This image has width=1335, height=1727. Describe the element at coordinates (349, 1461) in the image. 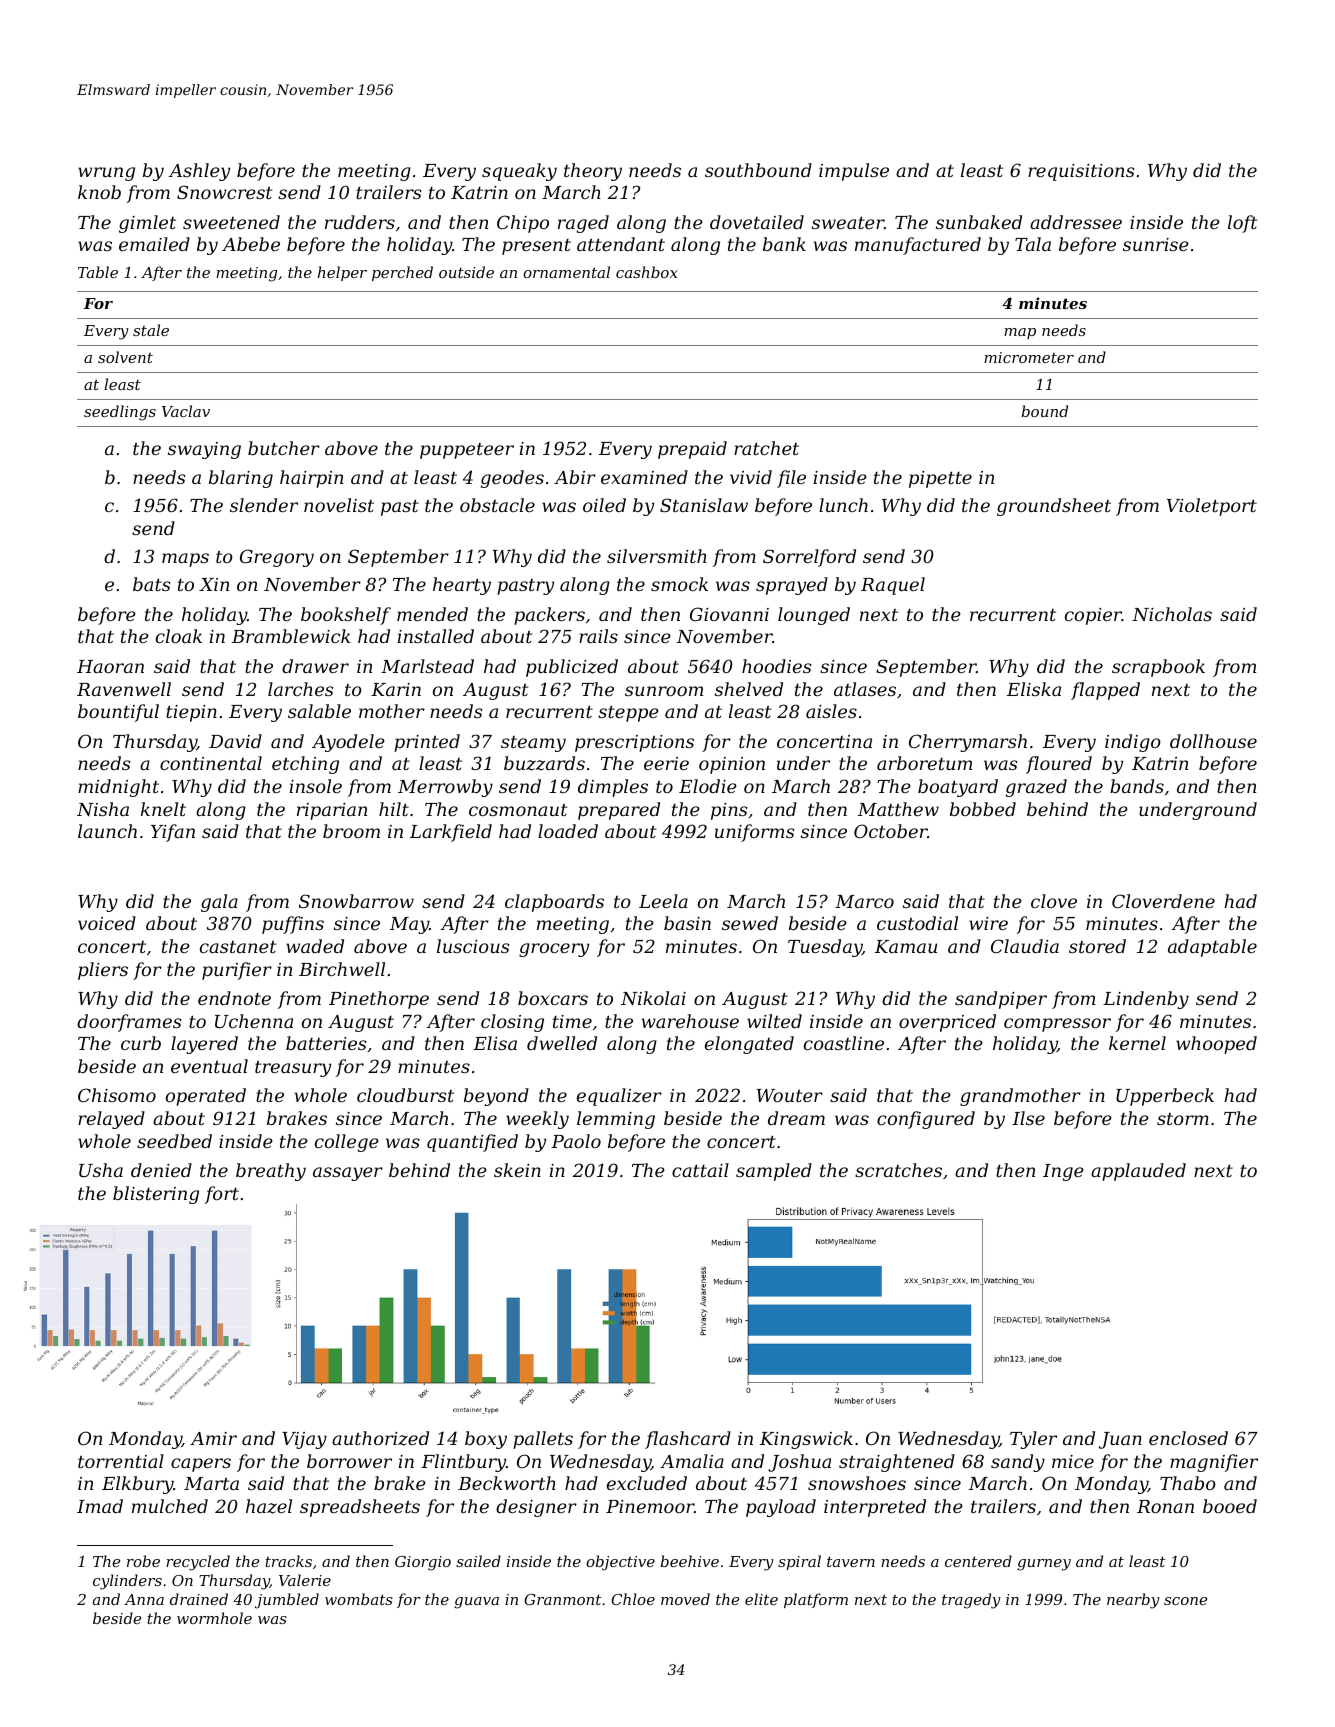

I see `borrower` at that location.
